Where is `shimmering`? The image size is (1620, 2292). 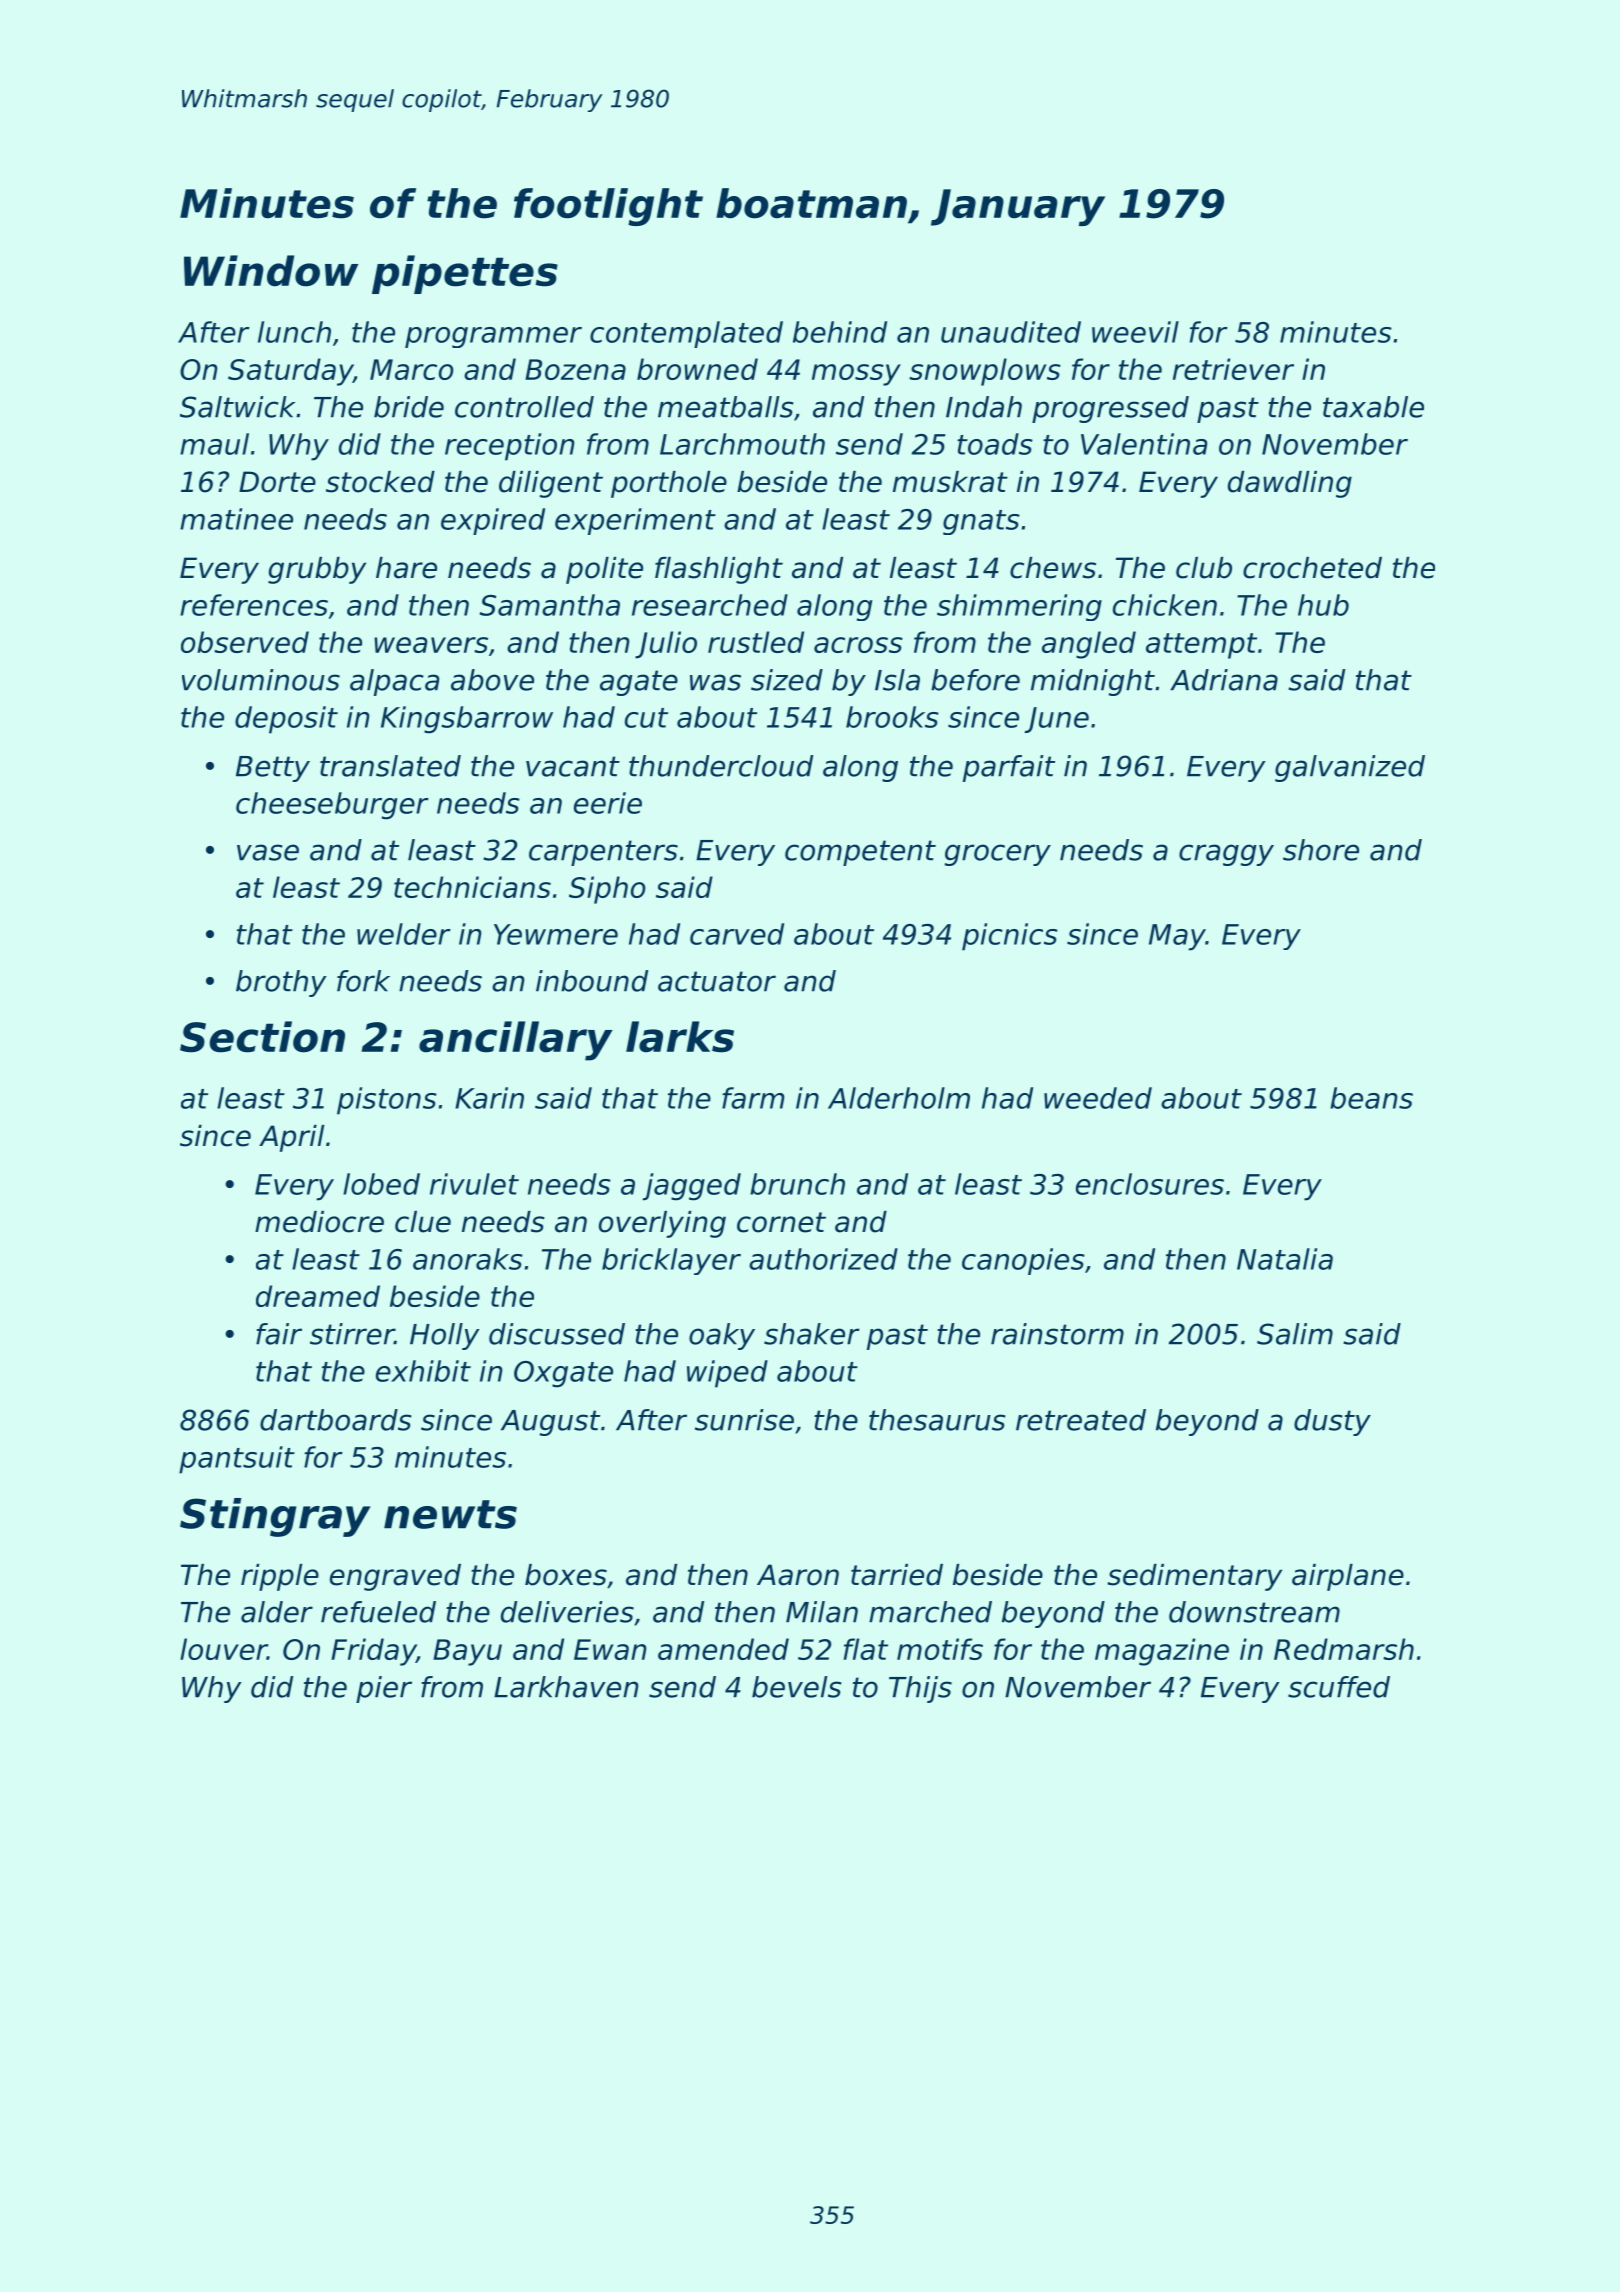 shimmering is located at coordinates (1019, 607).
